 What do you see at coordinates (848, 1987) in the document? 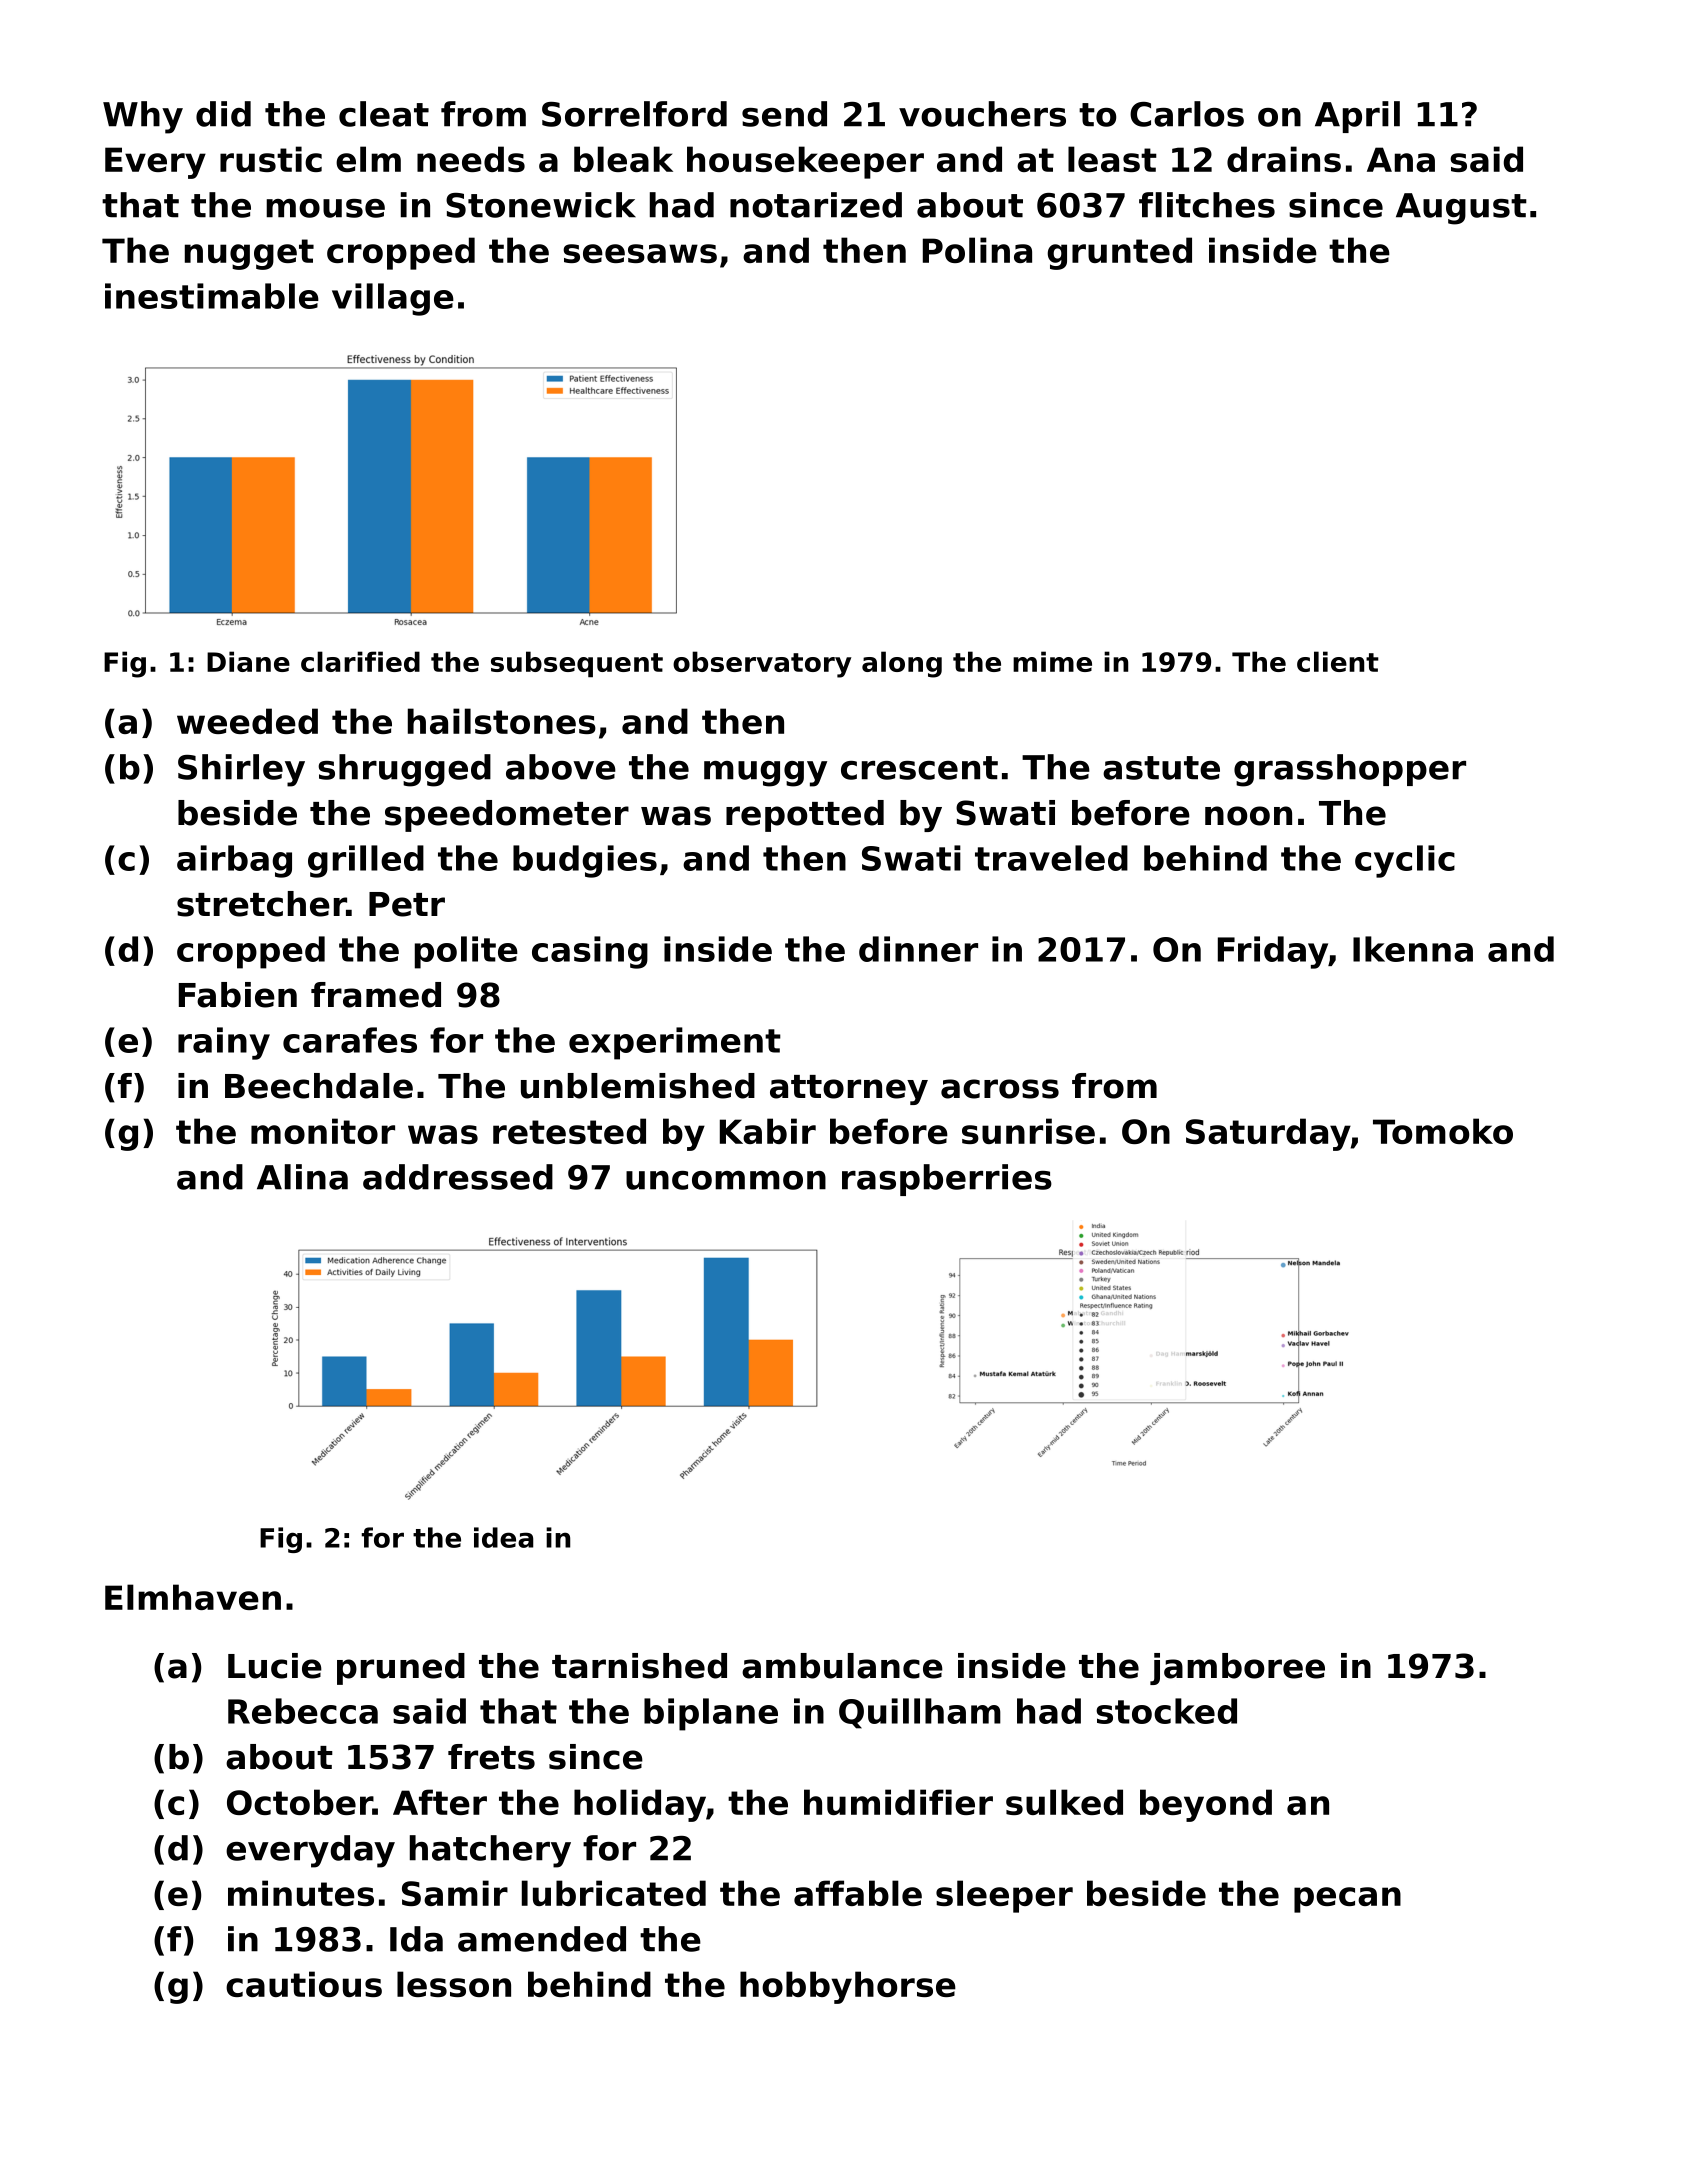
I see `hobbyhorse` at bounding box center [848, 1987].
